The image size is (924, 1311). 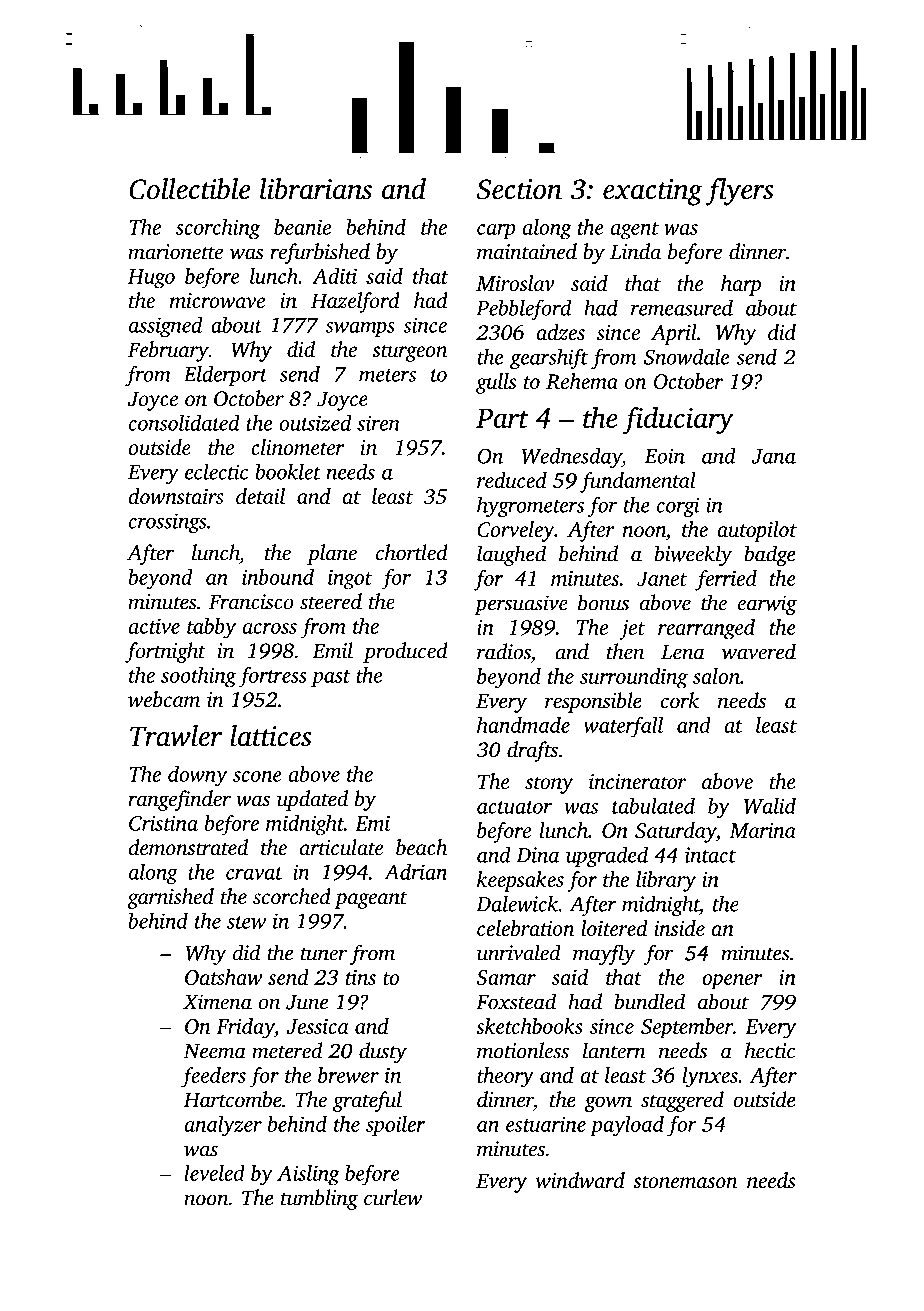 I want to click on updated, so click(x=312, y=800).
